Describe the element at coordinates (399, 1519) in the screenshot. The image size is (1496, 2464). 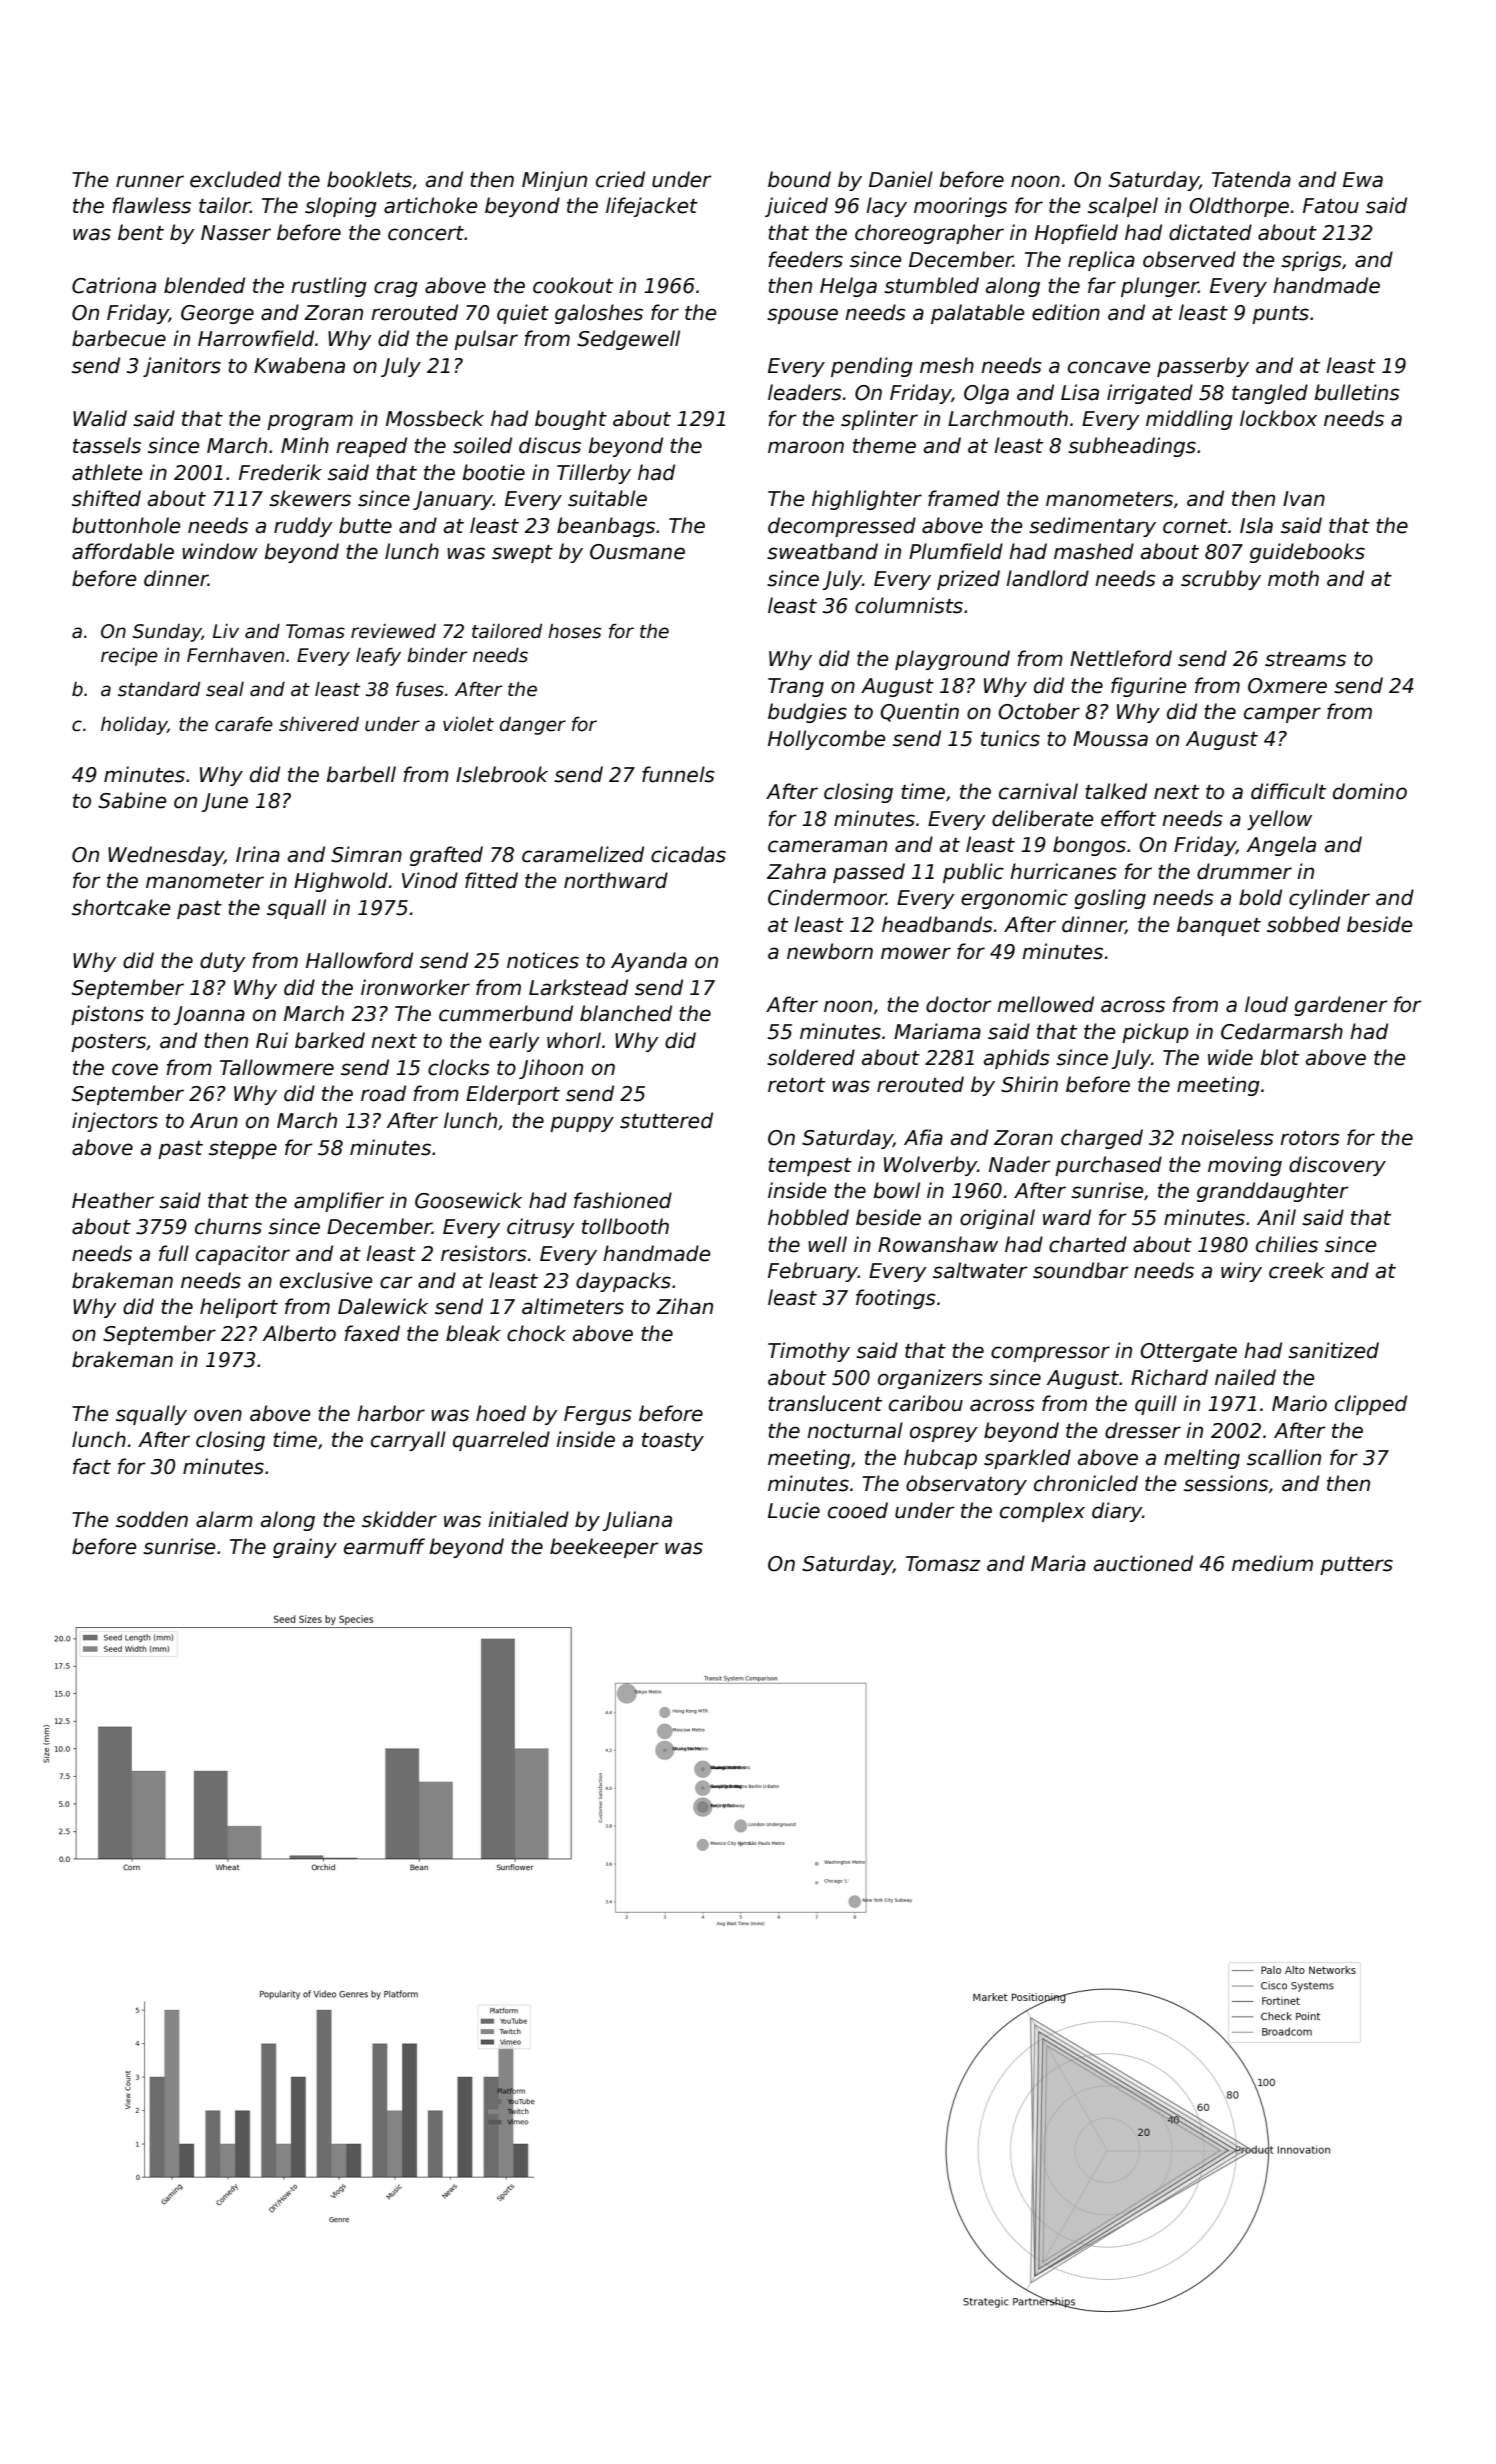
I see `skidder` at that location.
